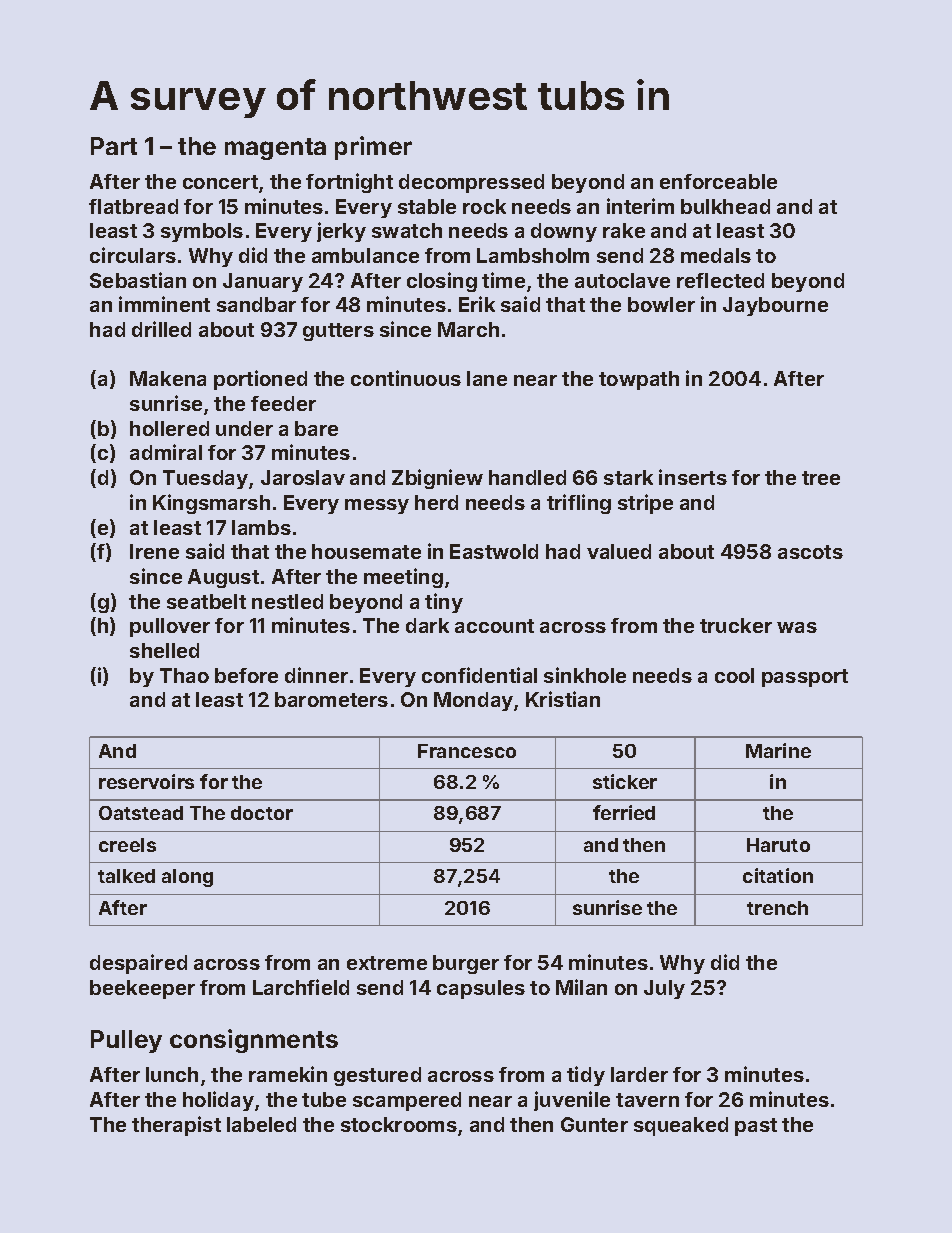 This page has height=1233, width=952. Describe the element at coordinates (718, 181) in the page. I see `enforceable` at that location.
